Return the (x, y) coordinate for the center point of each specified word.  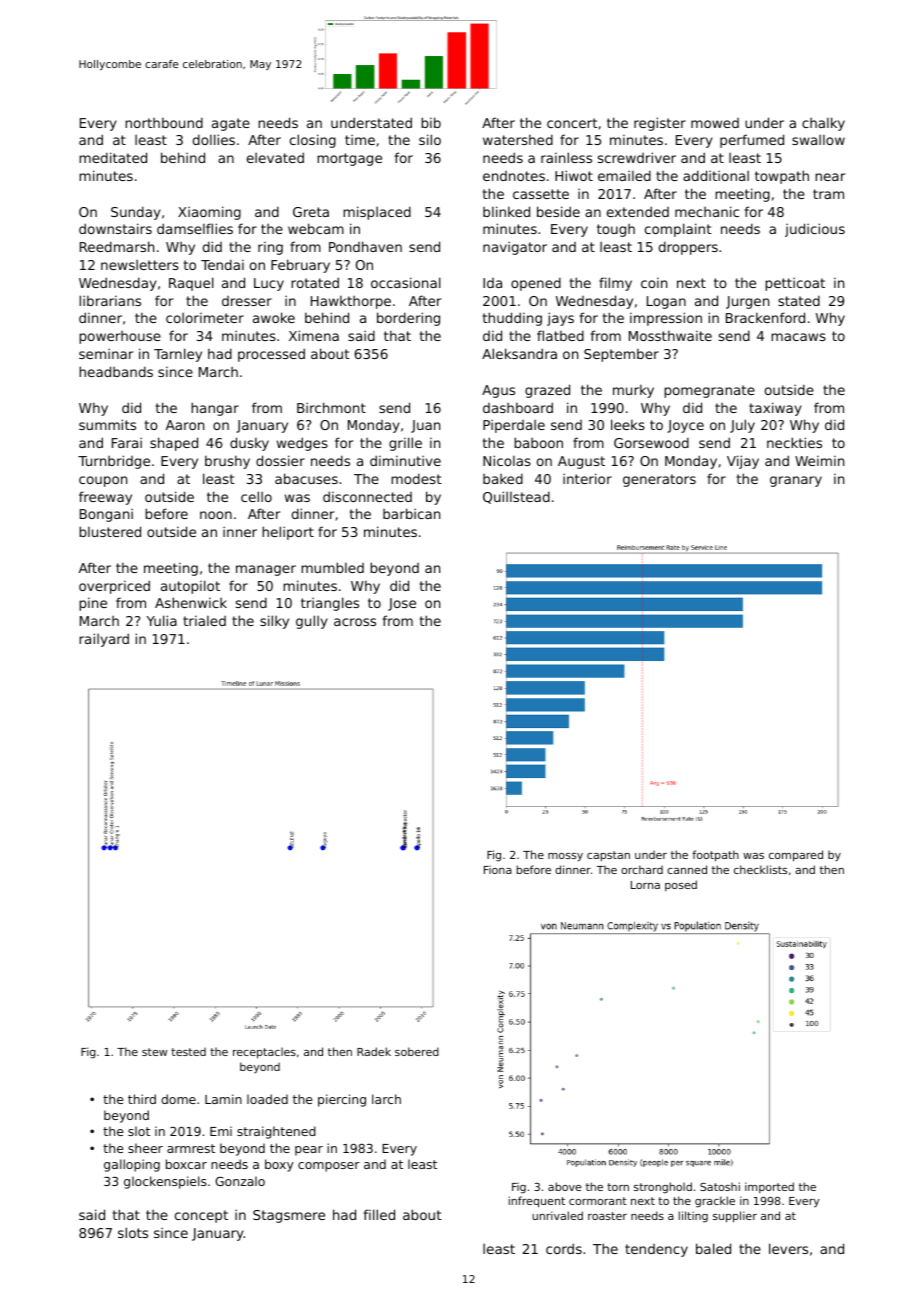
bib (431, 122)
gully (312, 622)
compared (796, 856)
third (142, 1099)
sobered (417, 1051)
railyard (104, 640)
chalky (823, 124)
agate (231, 124)
